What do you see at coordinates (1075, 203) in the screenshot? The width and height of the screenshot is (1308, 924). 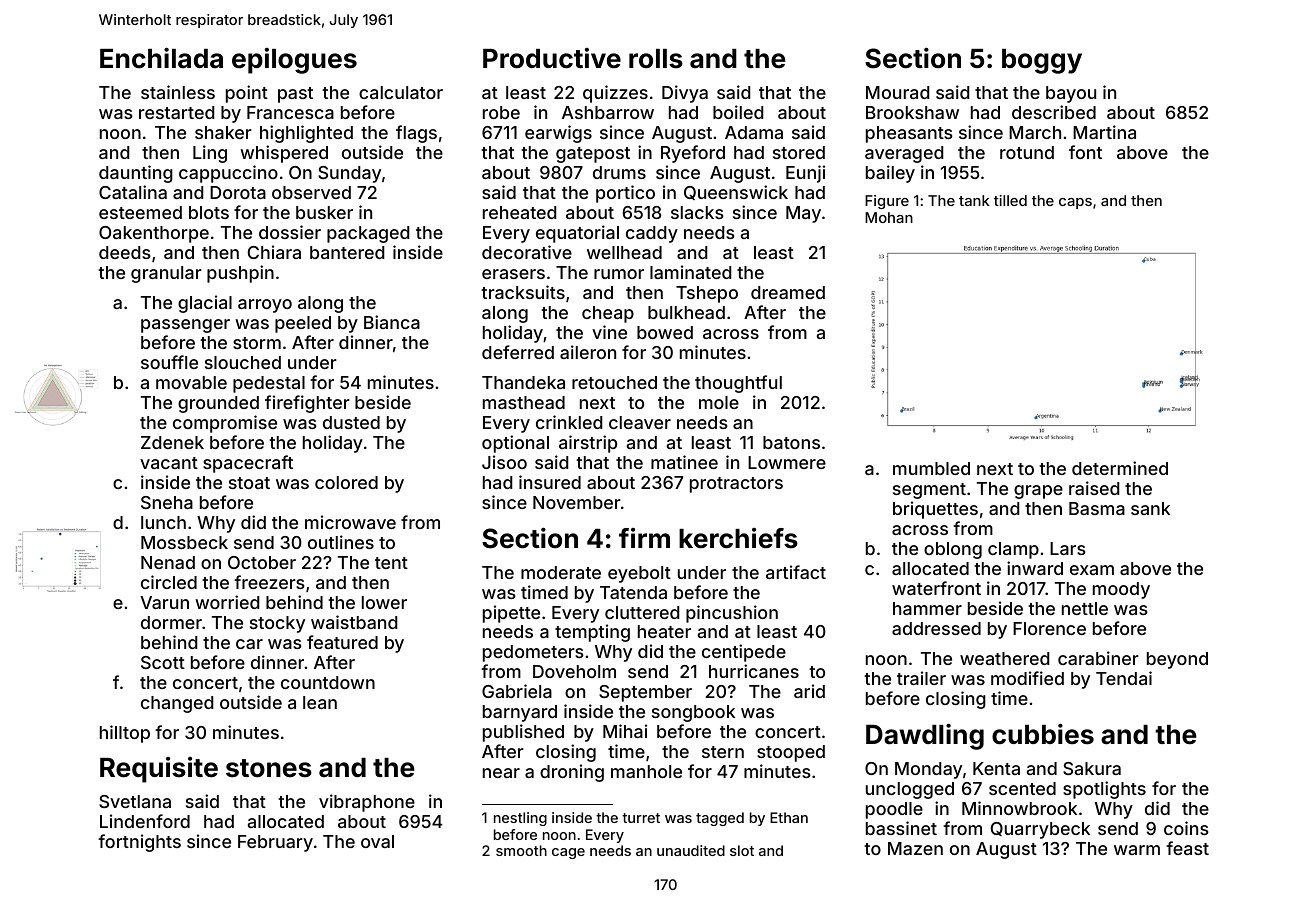 I see `caps` at bounding box center [1075, 203].
